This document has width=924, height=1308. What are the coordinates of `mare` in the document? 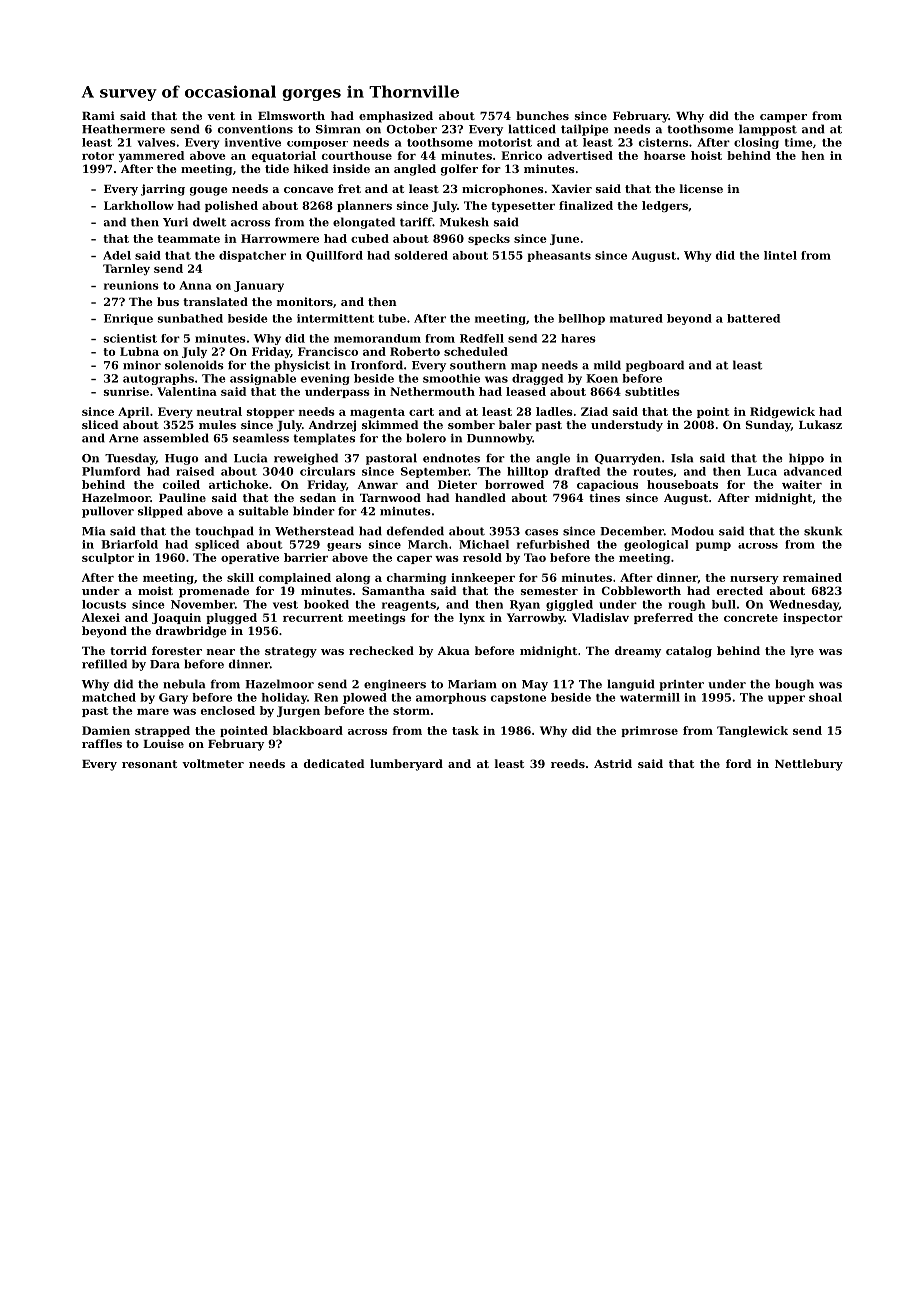 It's located at (153, 712).
